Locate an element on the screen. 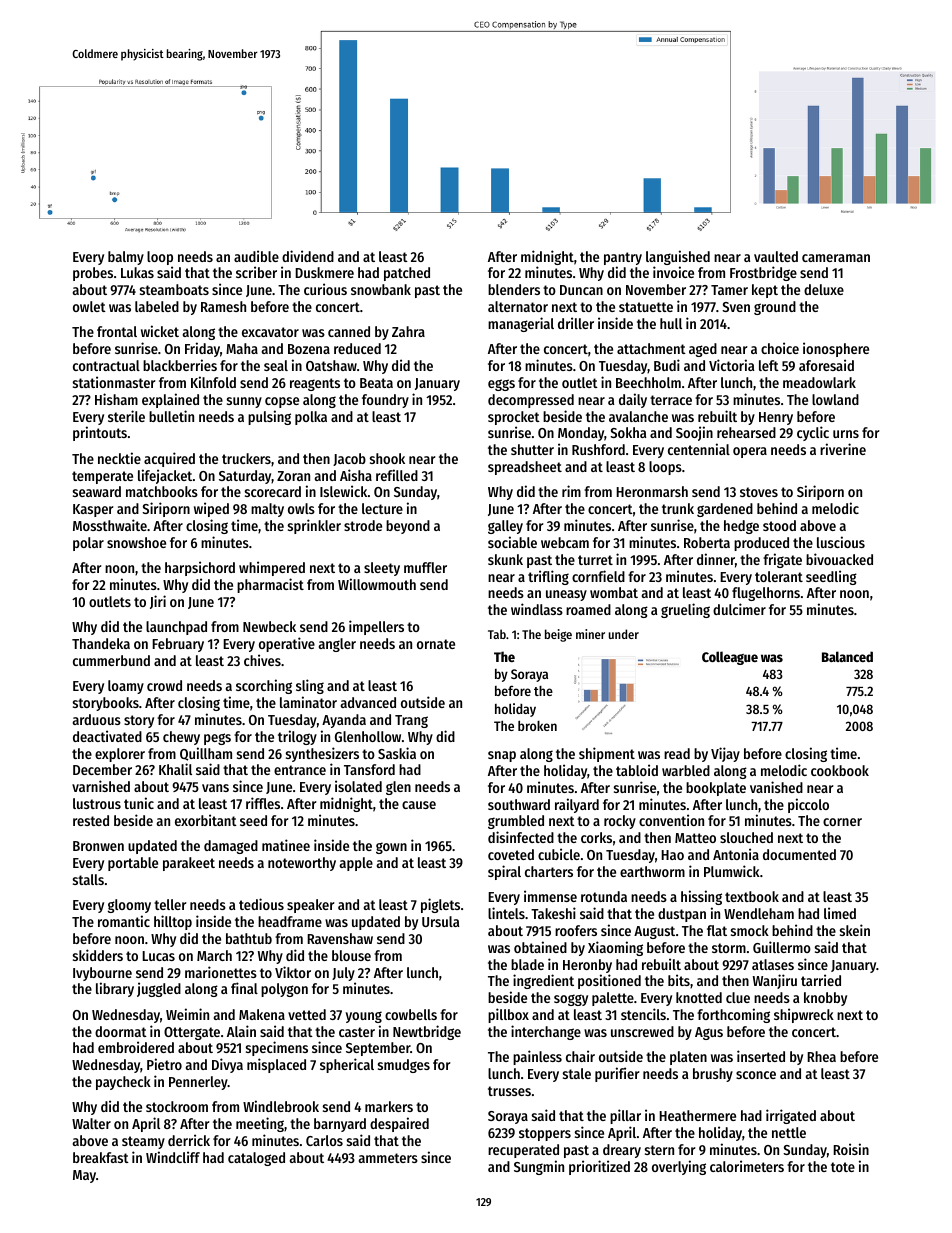 The image size is (952, 1233). galley is located at coordinates (505, 527).
